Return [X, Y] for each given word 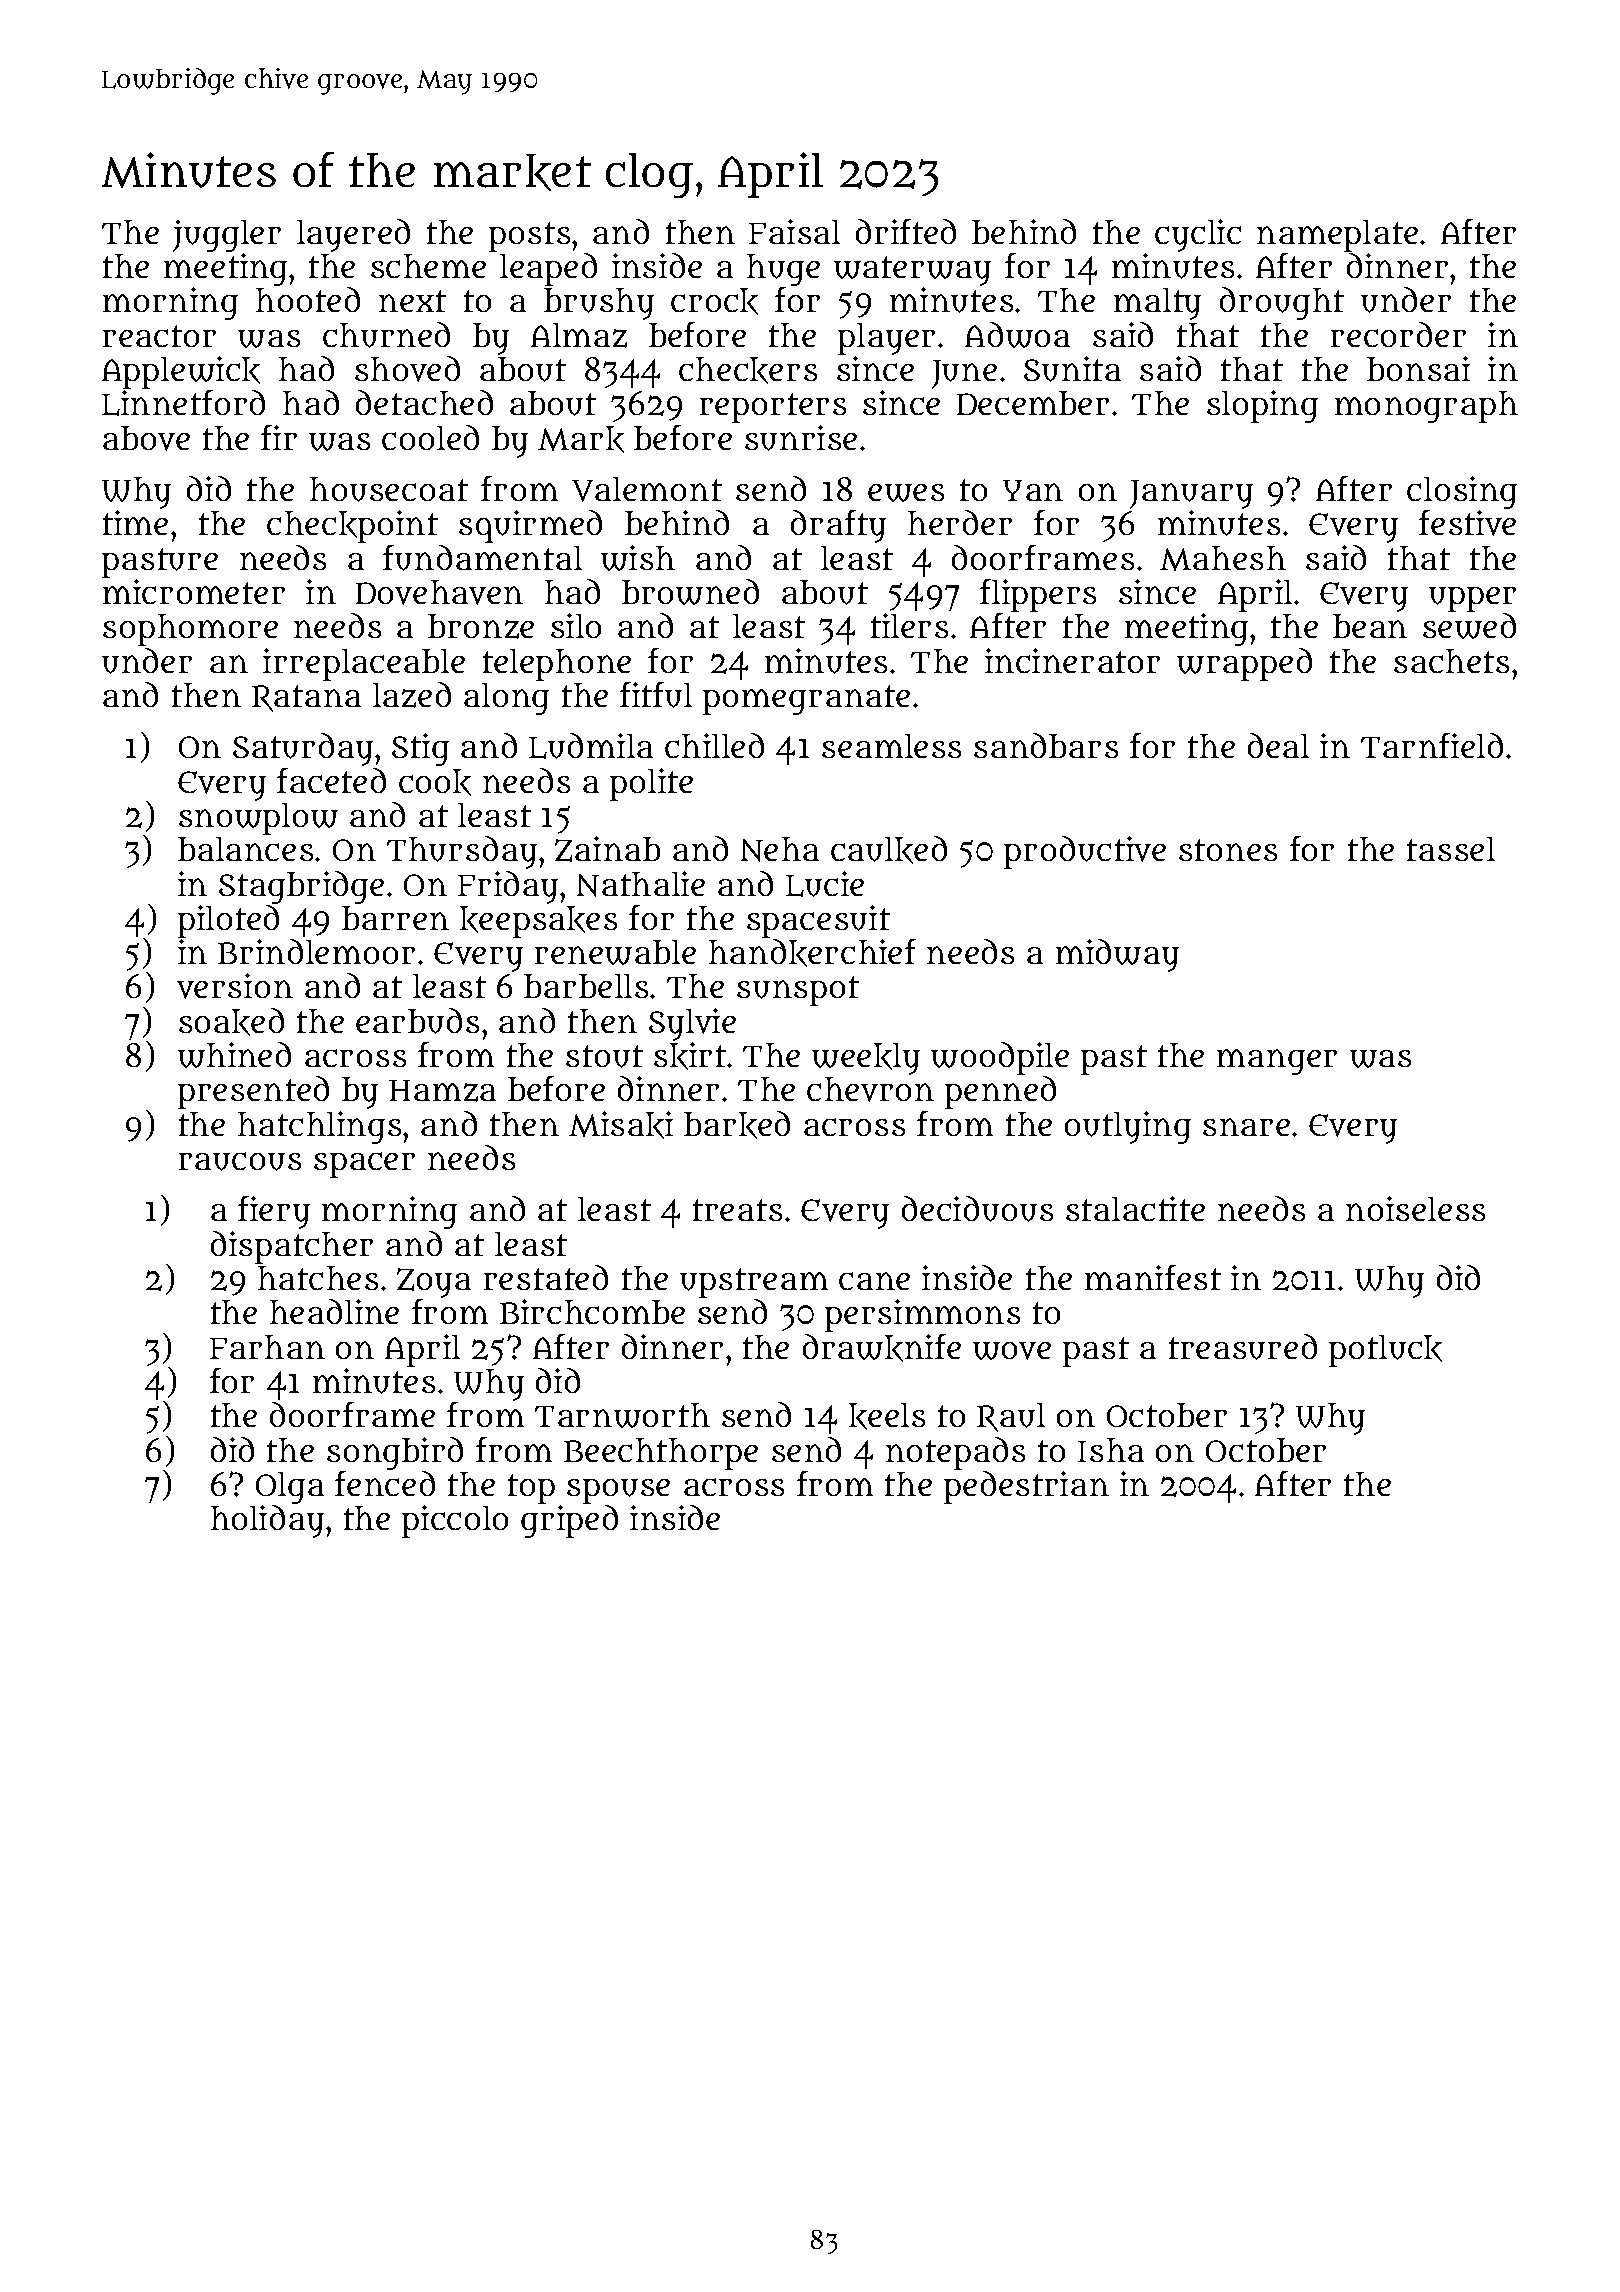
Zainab [607, 849]
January [1191, 494]
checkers [748, 370]
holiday [267, 1521]
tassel [1451, 849]
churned [386, 335]
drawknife [882, 1348]
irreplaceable [364, 664]
